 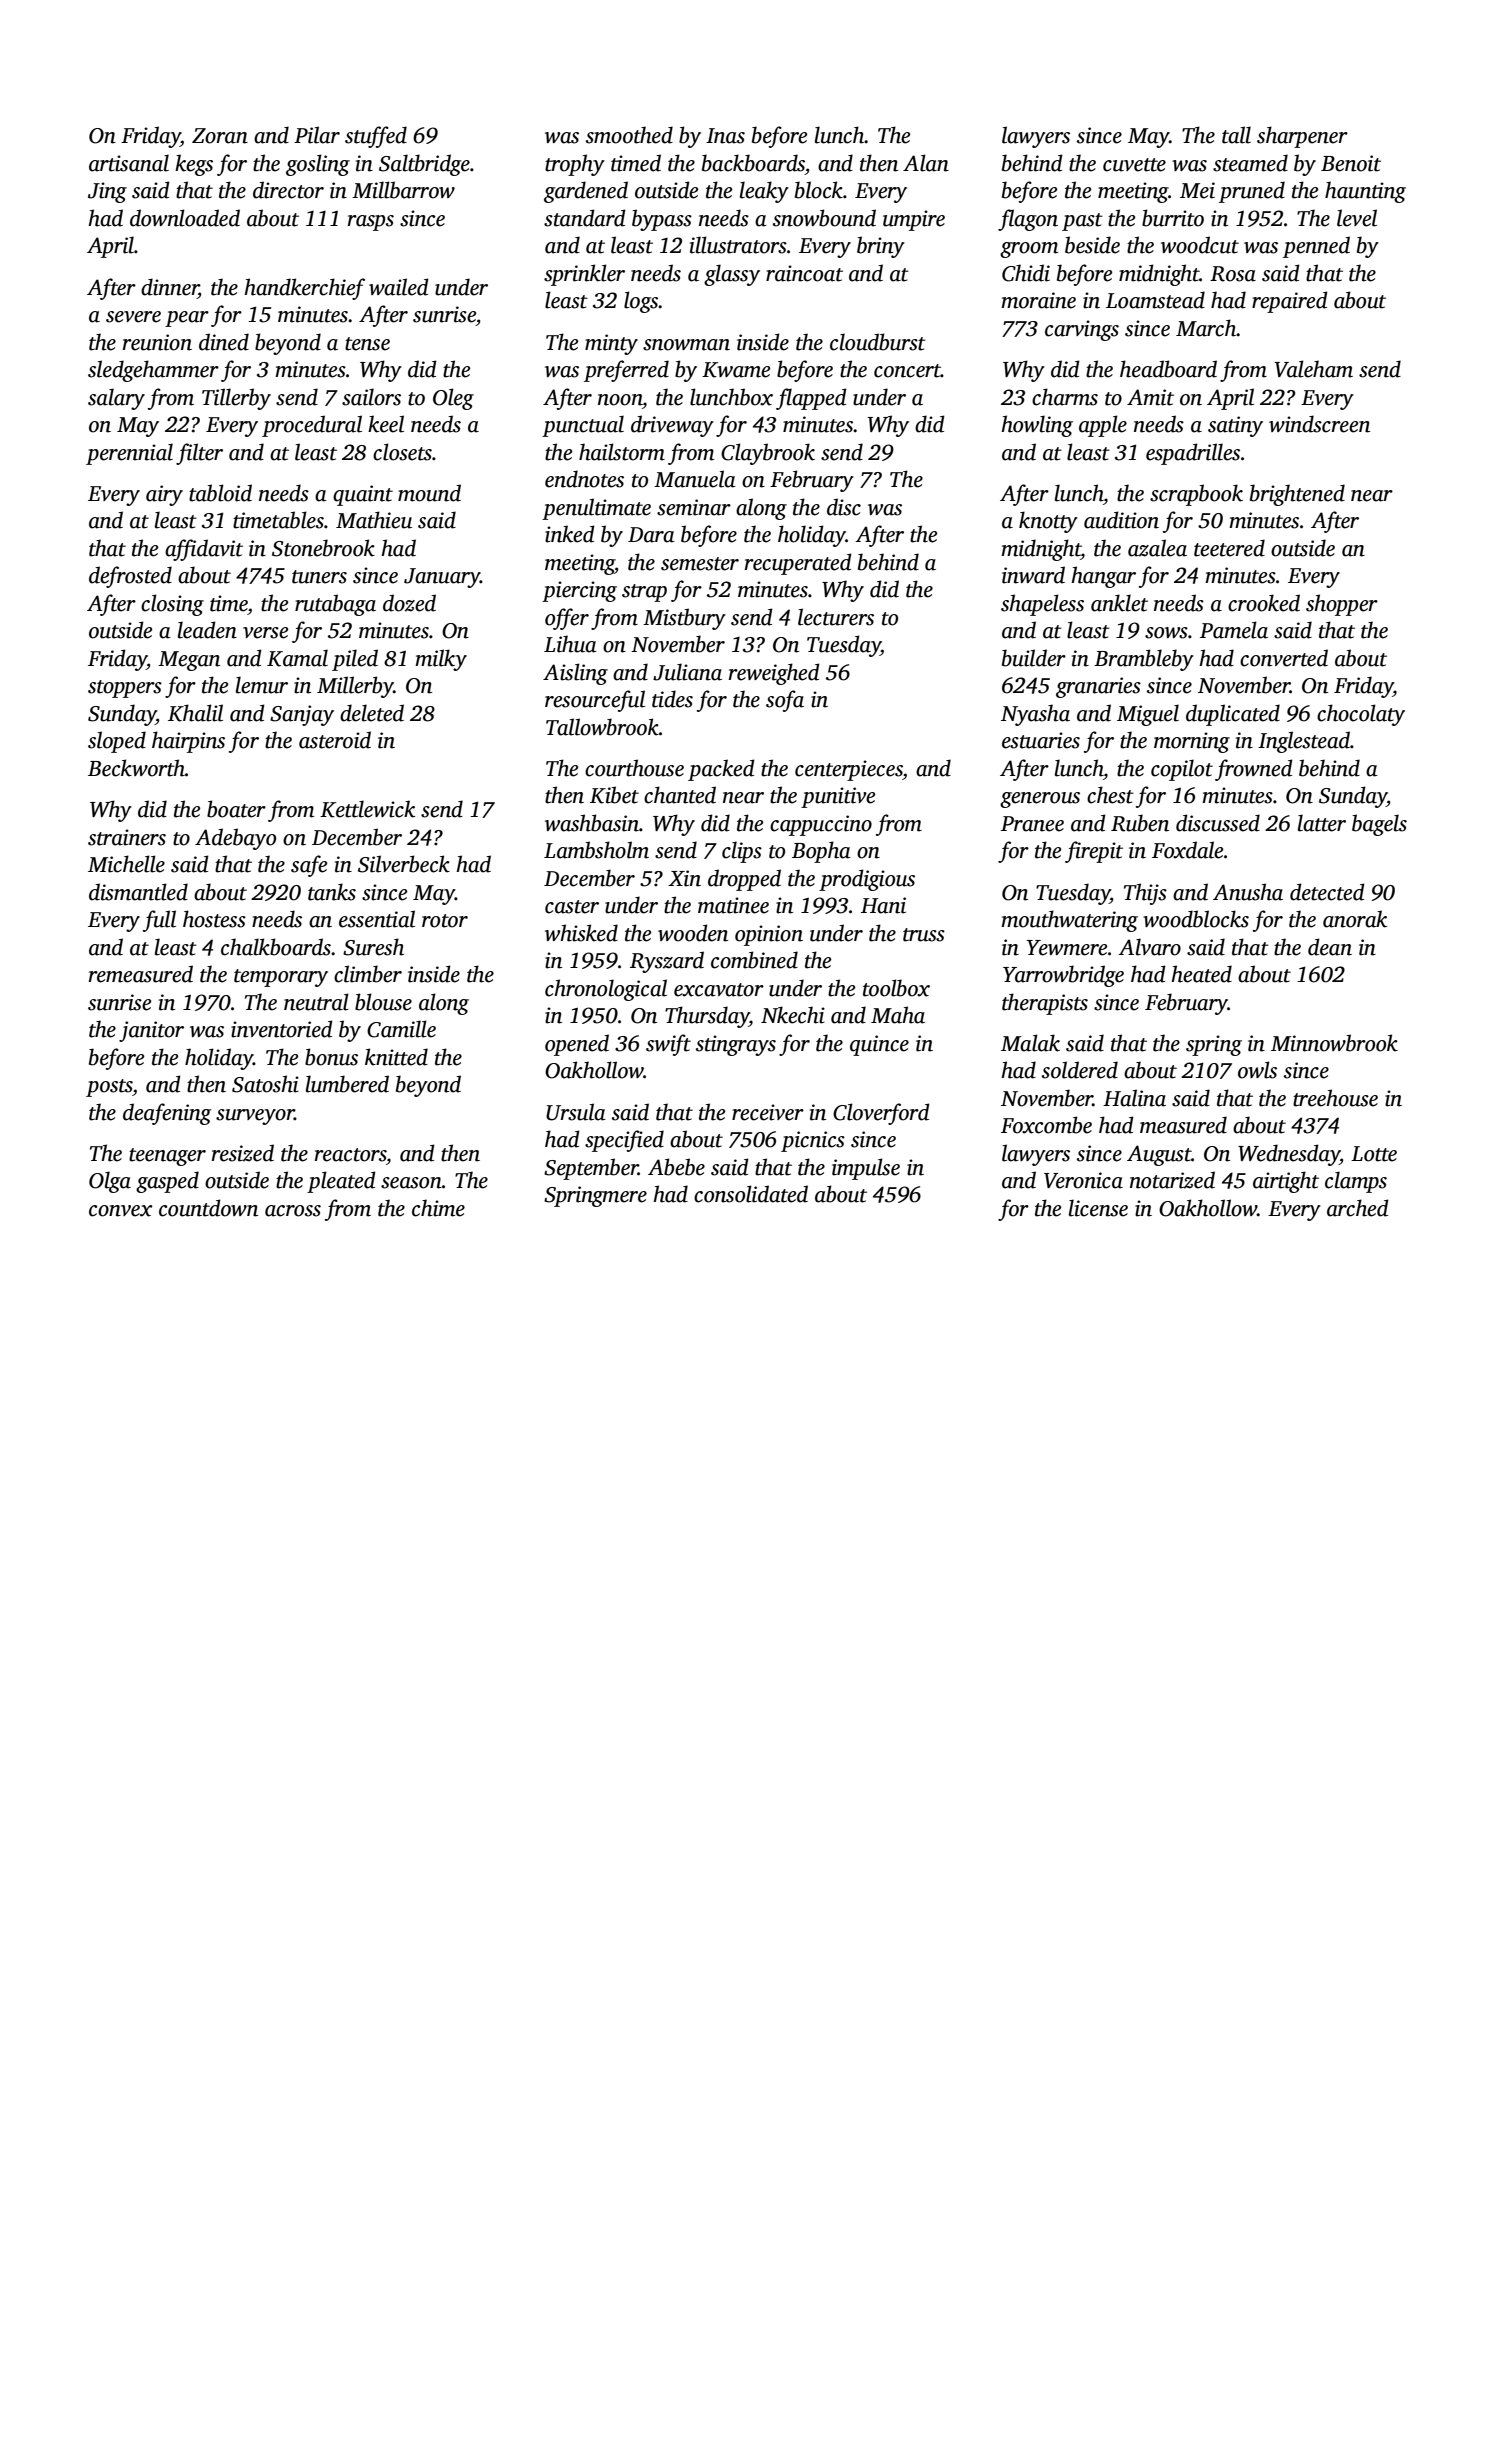 What do you see at coordinates (404, 864) in the image?
I see `Silverbeck` at bounding box center [404, 864].
